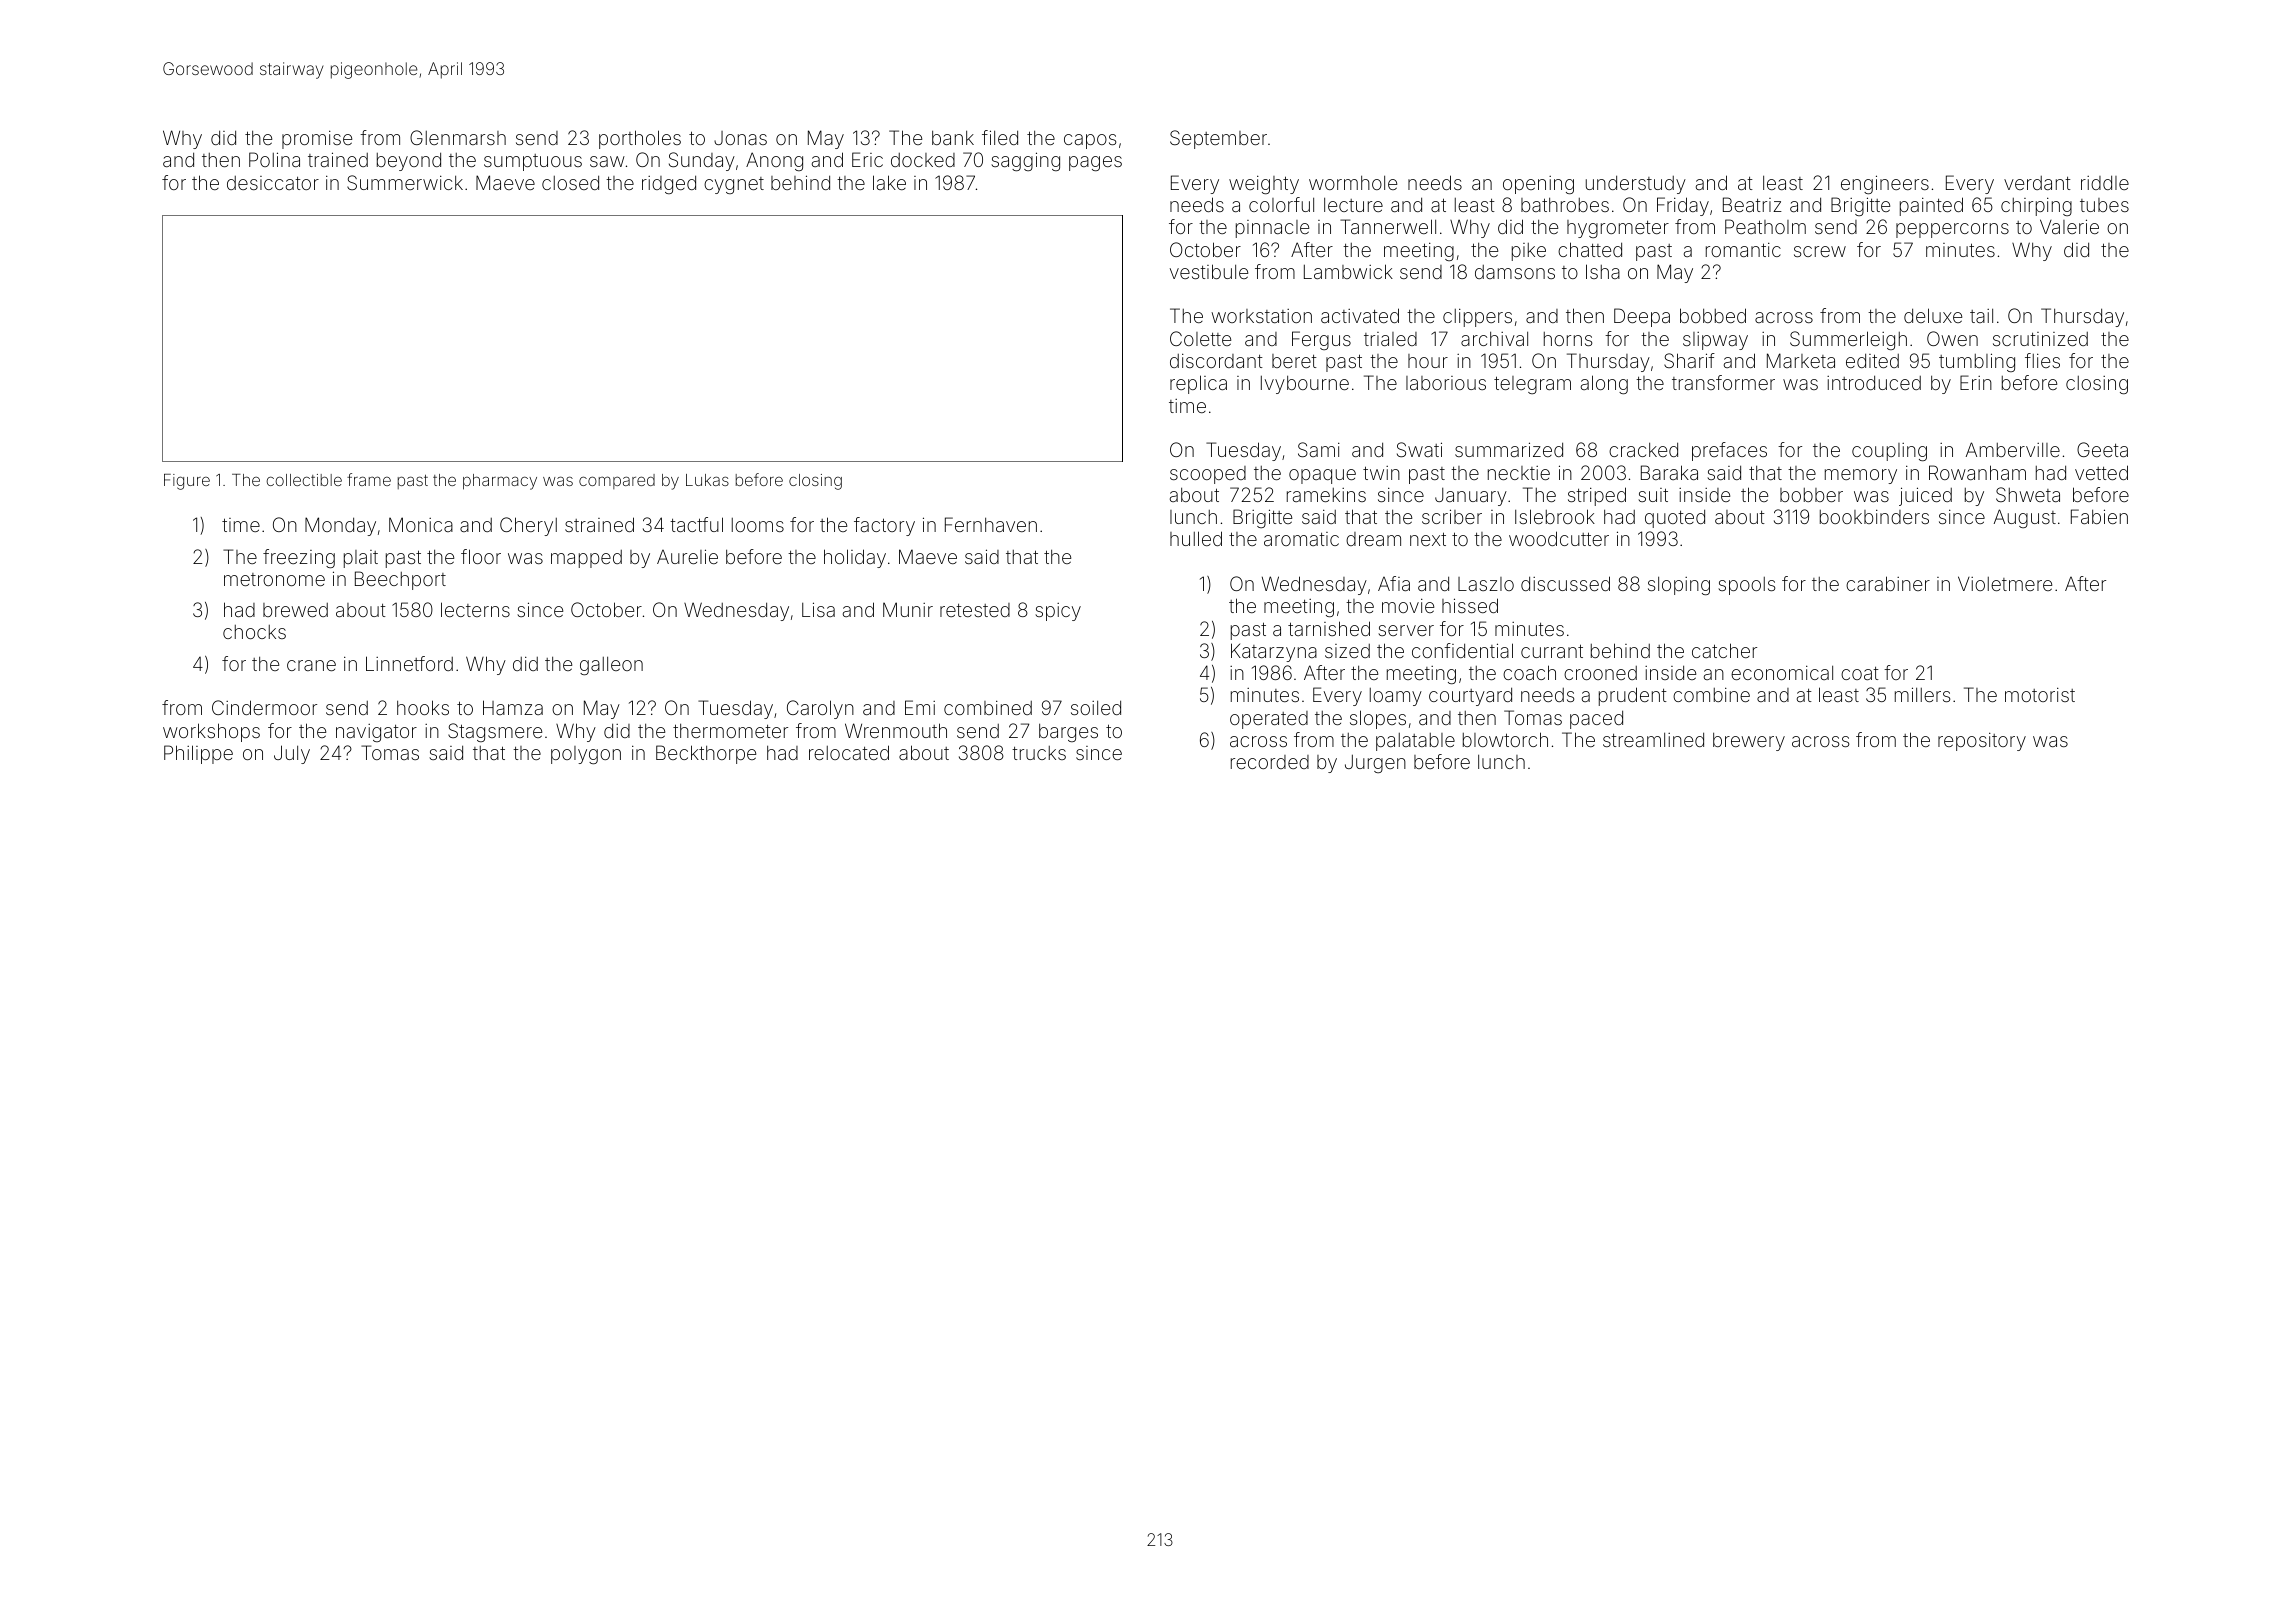 Image resolution: width=2292 pixels, height=1620 pixels. What do you see at coordinates (2101, 472) in the screenshot?
I see `vetted` at bounding box center [2101, 472].
